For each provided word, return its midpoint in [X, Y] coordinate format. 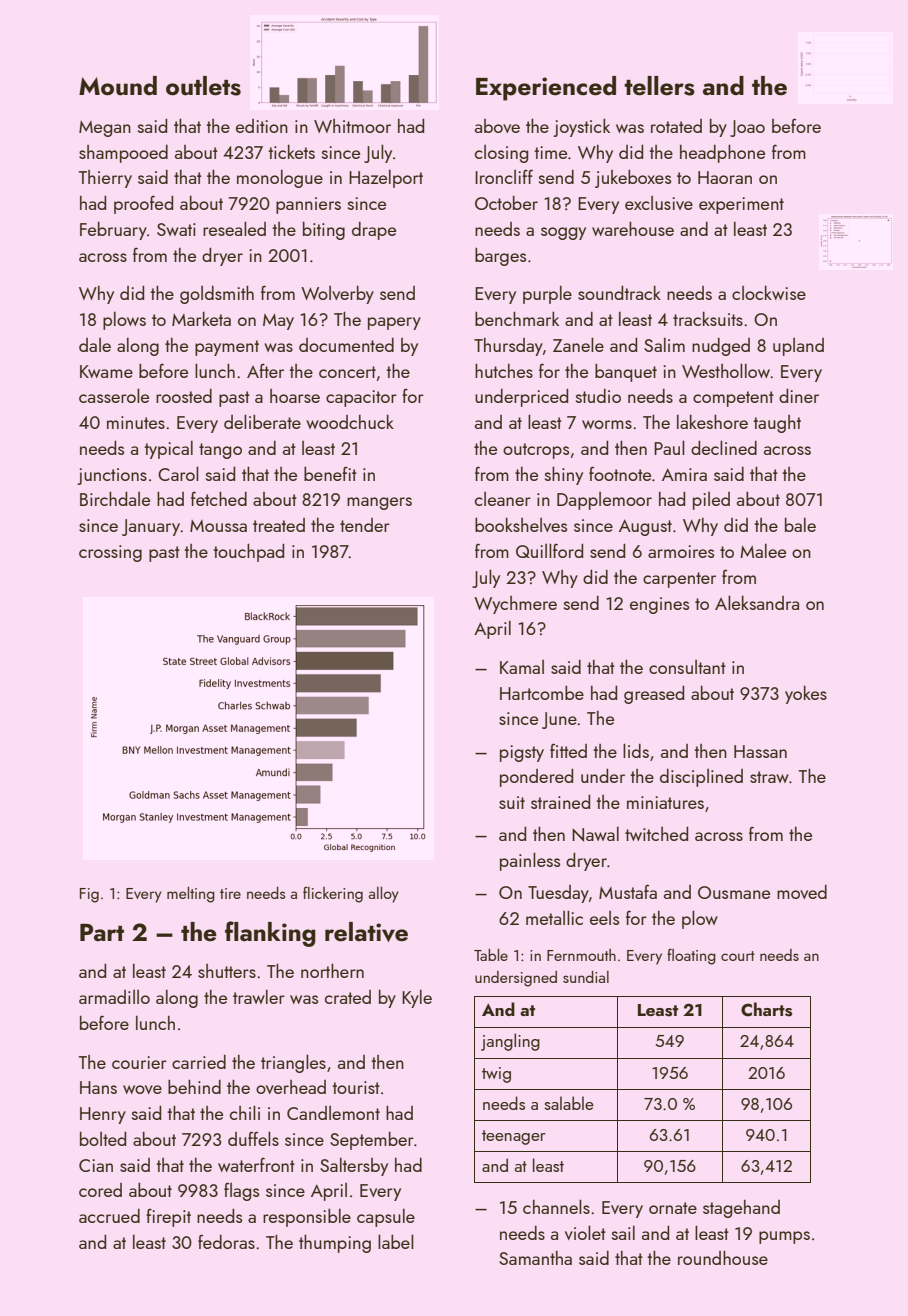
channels [556, 1206]
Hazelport [386, 179]
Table [491, 954]
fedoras [226, 1241]
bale [800, 525]
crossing [110, 553]
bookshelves [521, 524]
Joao [747, 128]
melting [191, 894]
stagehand [741, 1209]
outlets [203, 86]
